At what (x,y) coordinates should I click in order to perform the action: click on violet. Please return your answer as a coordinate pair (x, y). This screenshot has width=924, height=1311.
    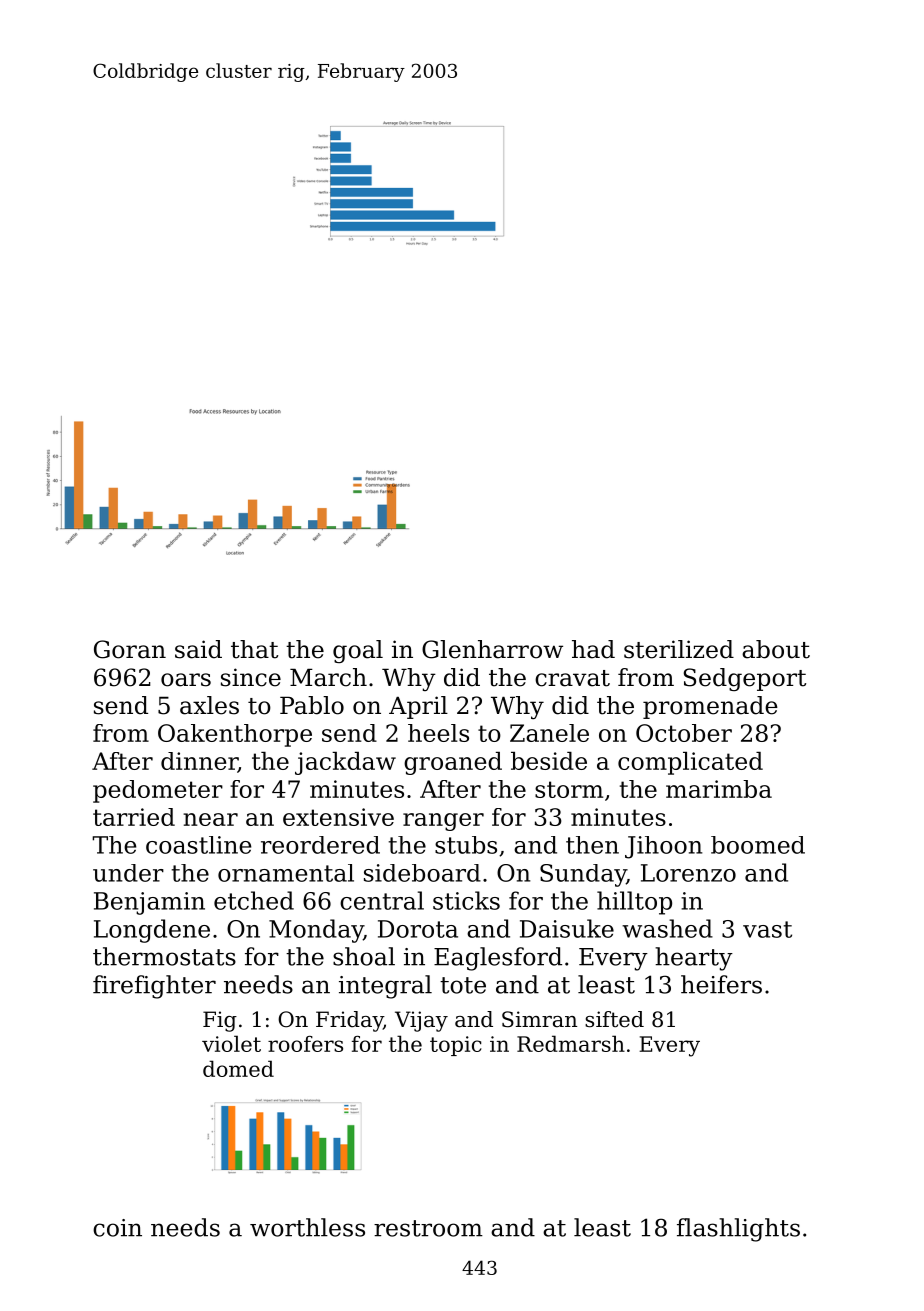
    Looking at the image, I should click on (231, 1043).
